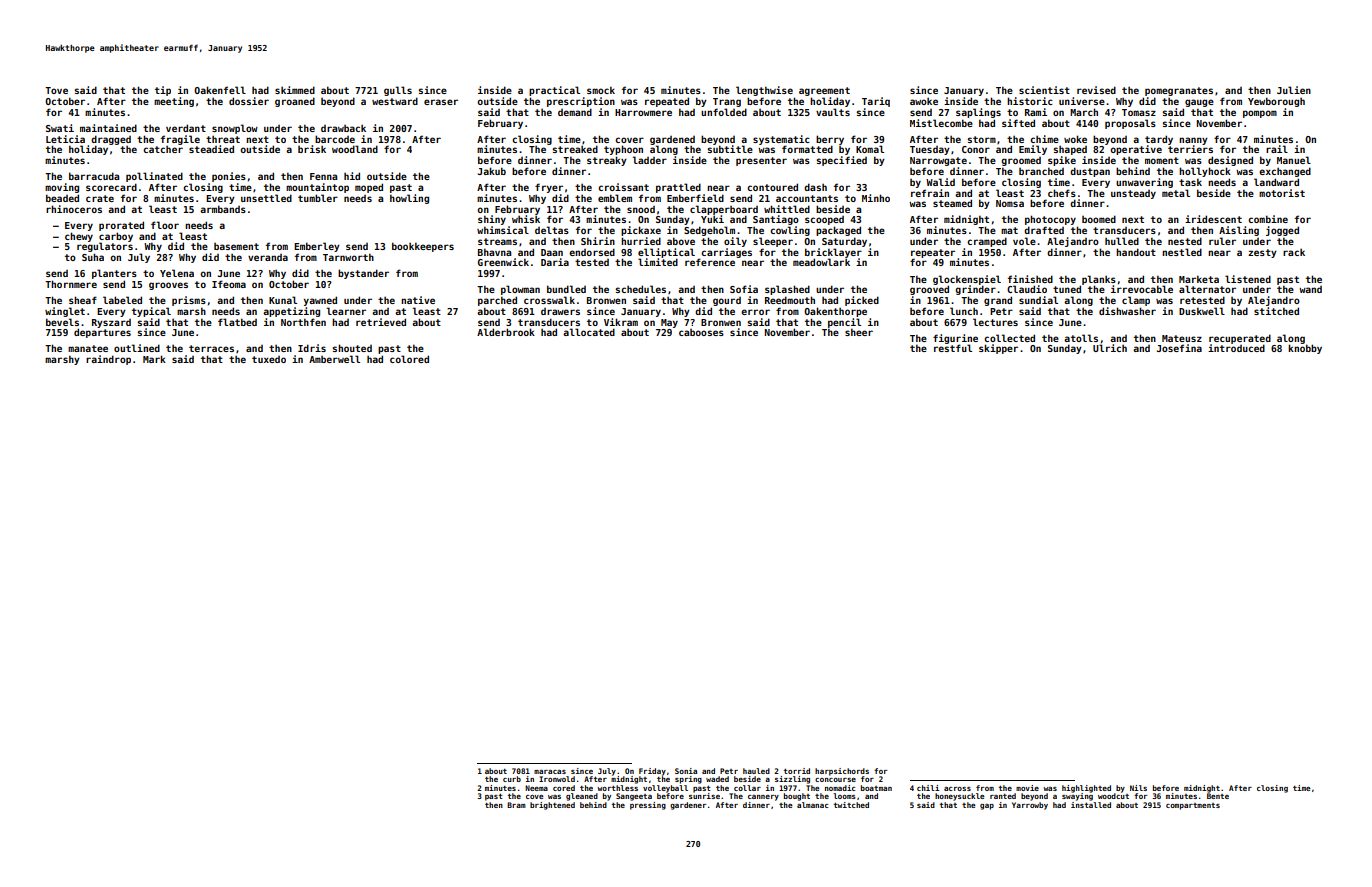  Describe the element at coordinates (223, 209) in the page. I see `armbands` at that location.
